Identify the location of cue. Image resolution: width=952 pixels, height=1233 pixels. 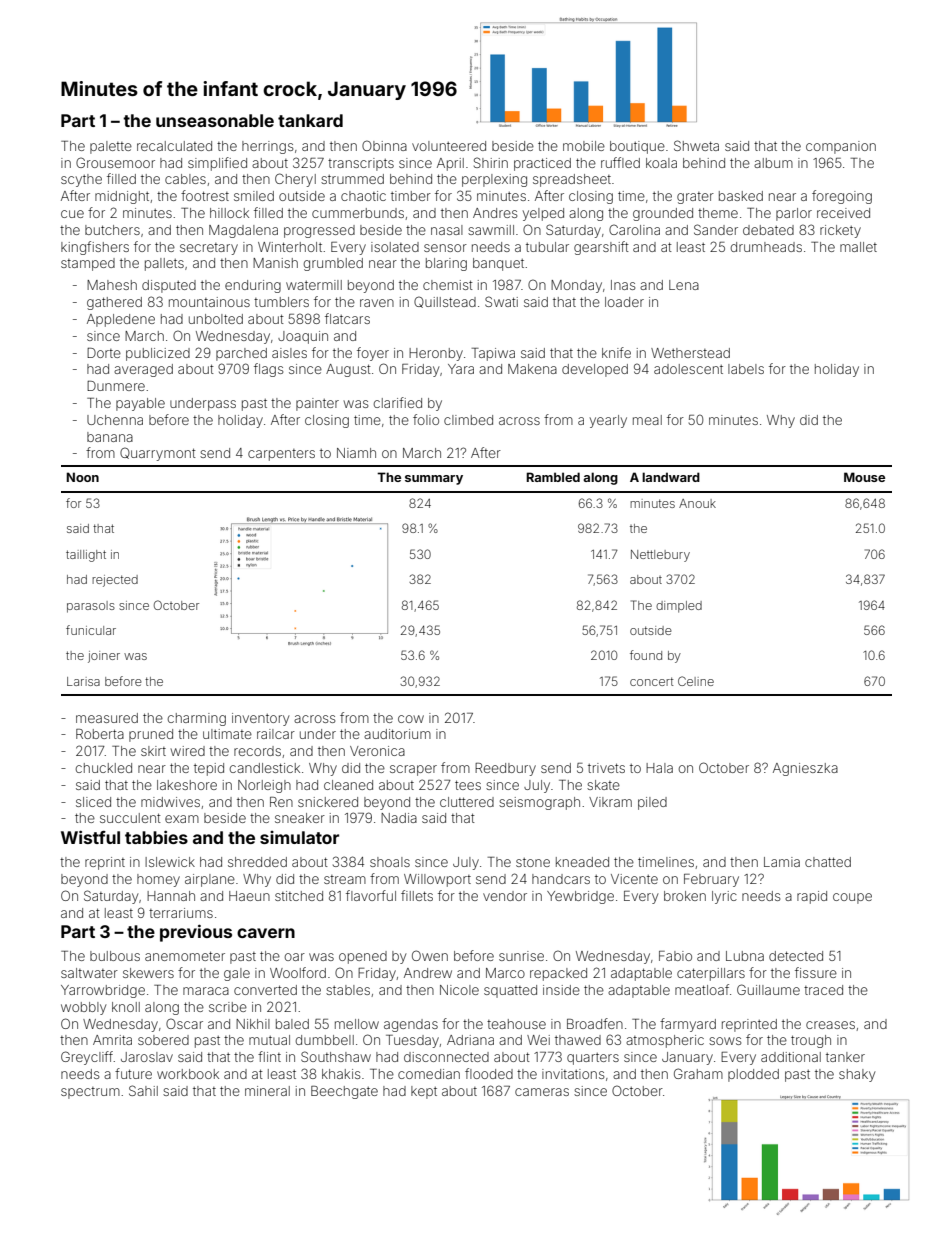
(72, 214).
